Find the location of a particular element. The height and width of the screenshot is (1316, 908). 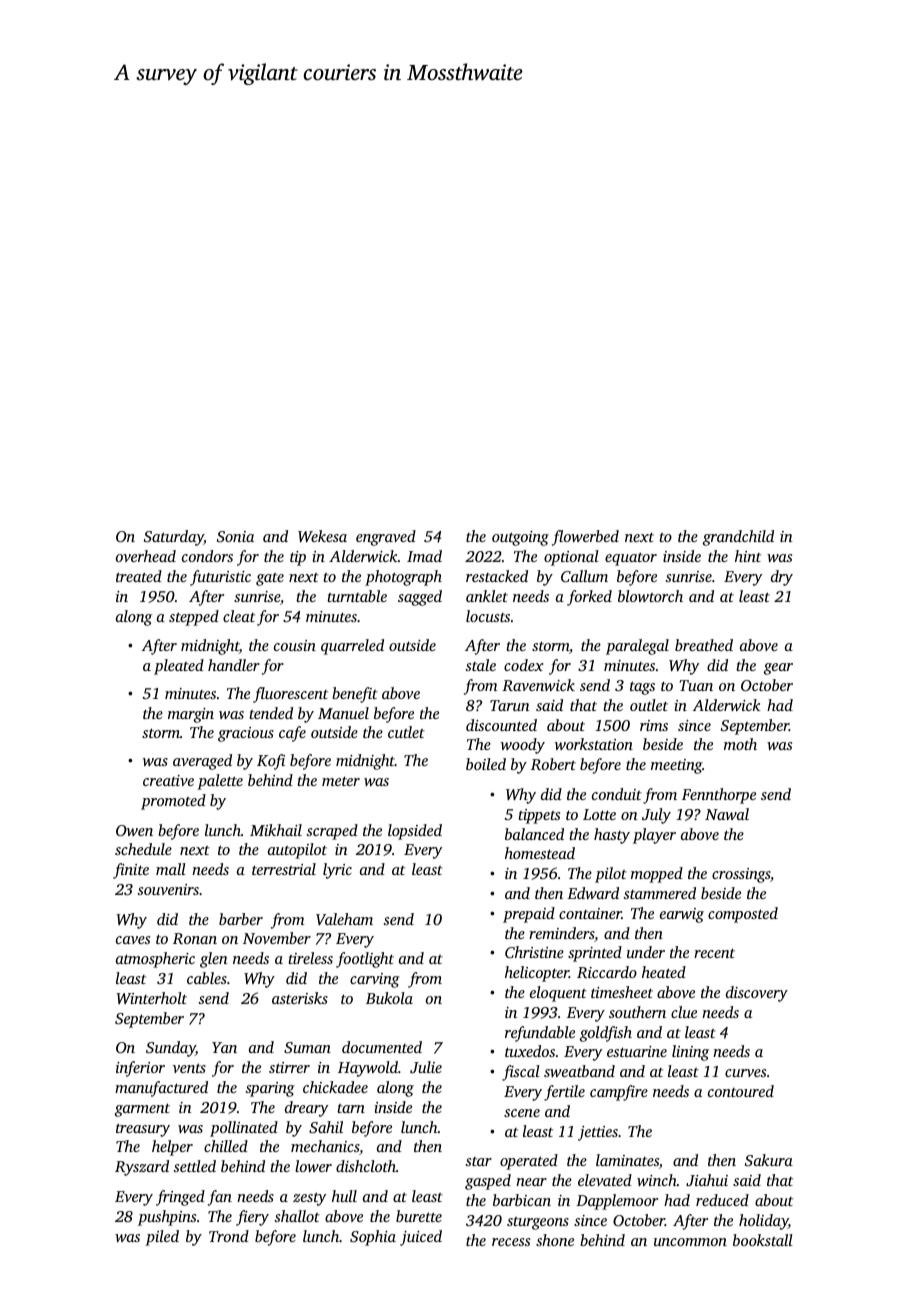

boiled is located at coordinates (486, 764).
